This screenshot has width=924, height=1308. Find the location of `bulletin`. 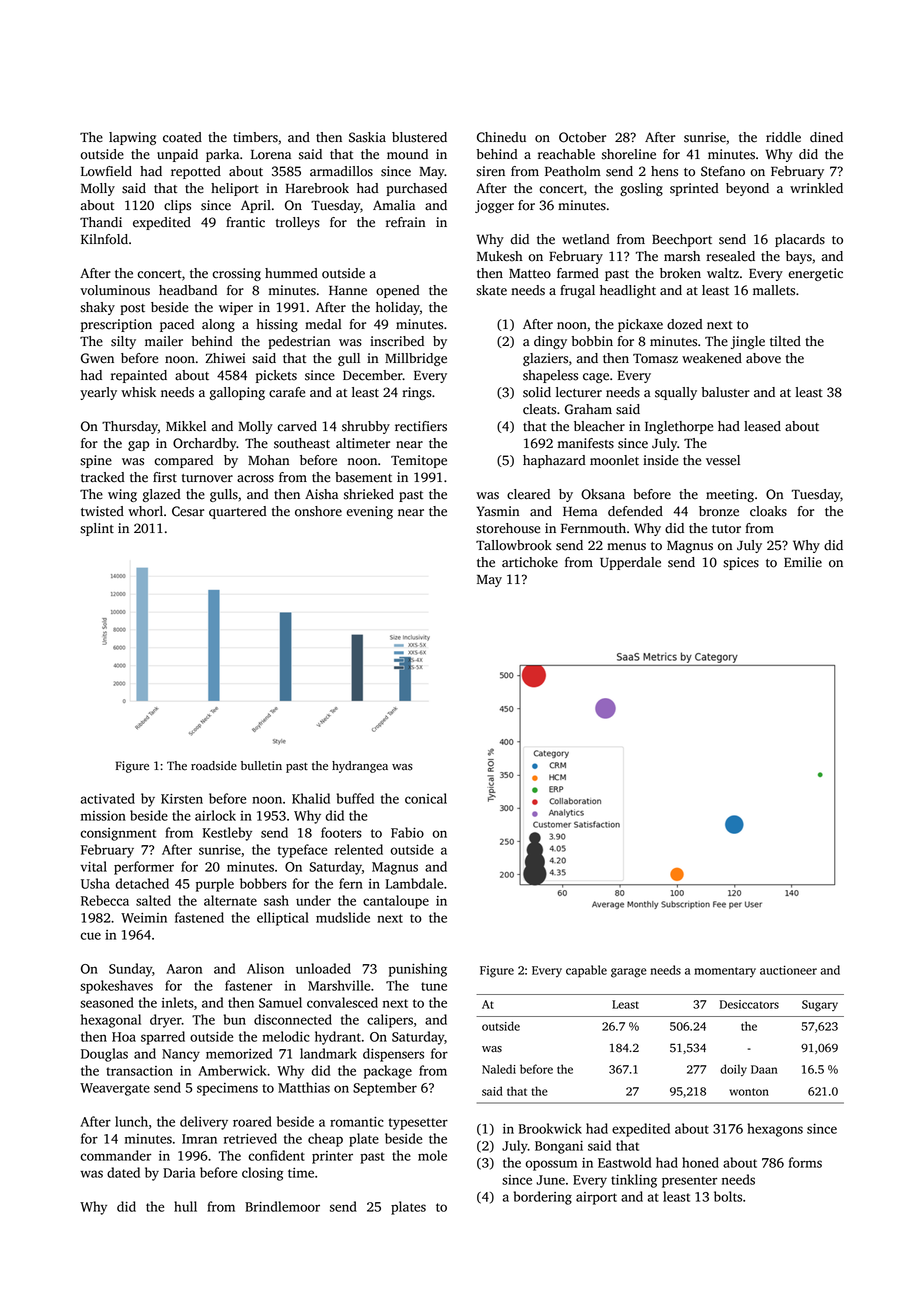

bulletin is located at coordinates (261, 766).
